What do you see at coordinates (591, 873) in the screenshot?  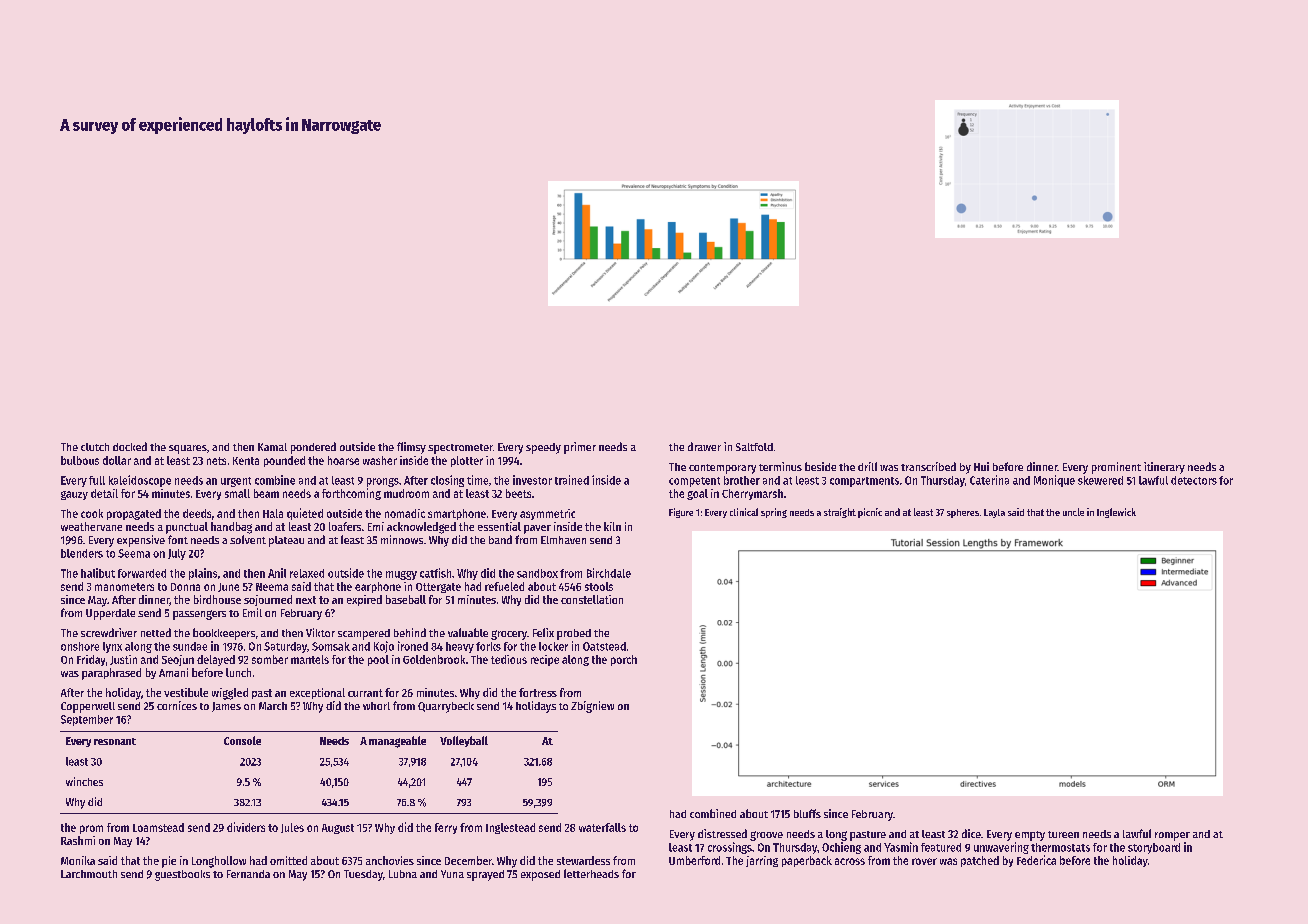 I see `letterheads` at bounding box center [591, 873].
